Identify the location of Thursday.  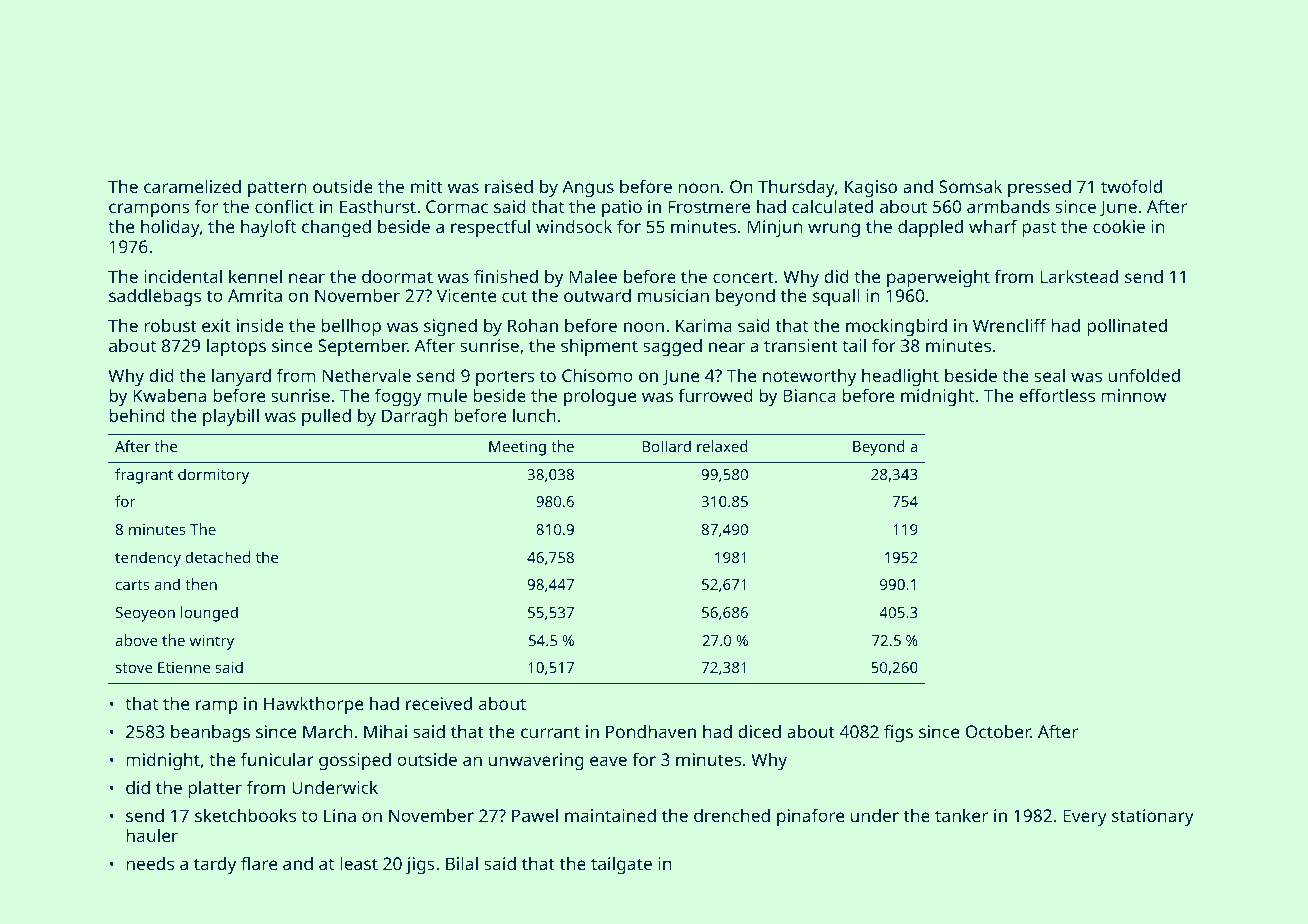
(796, 188).
